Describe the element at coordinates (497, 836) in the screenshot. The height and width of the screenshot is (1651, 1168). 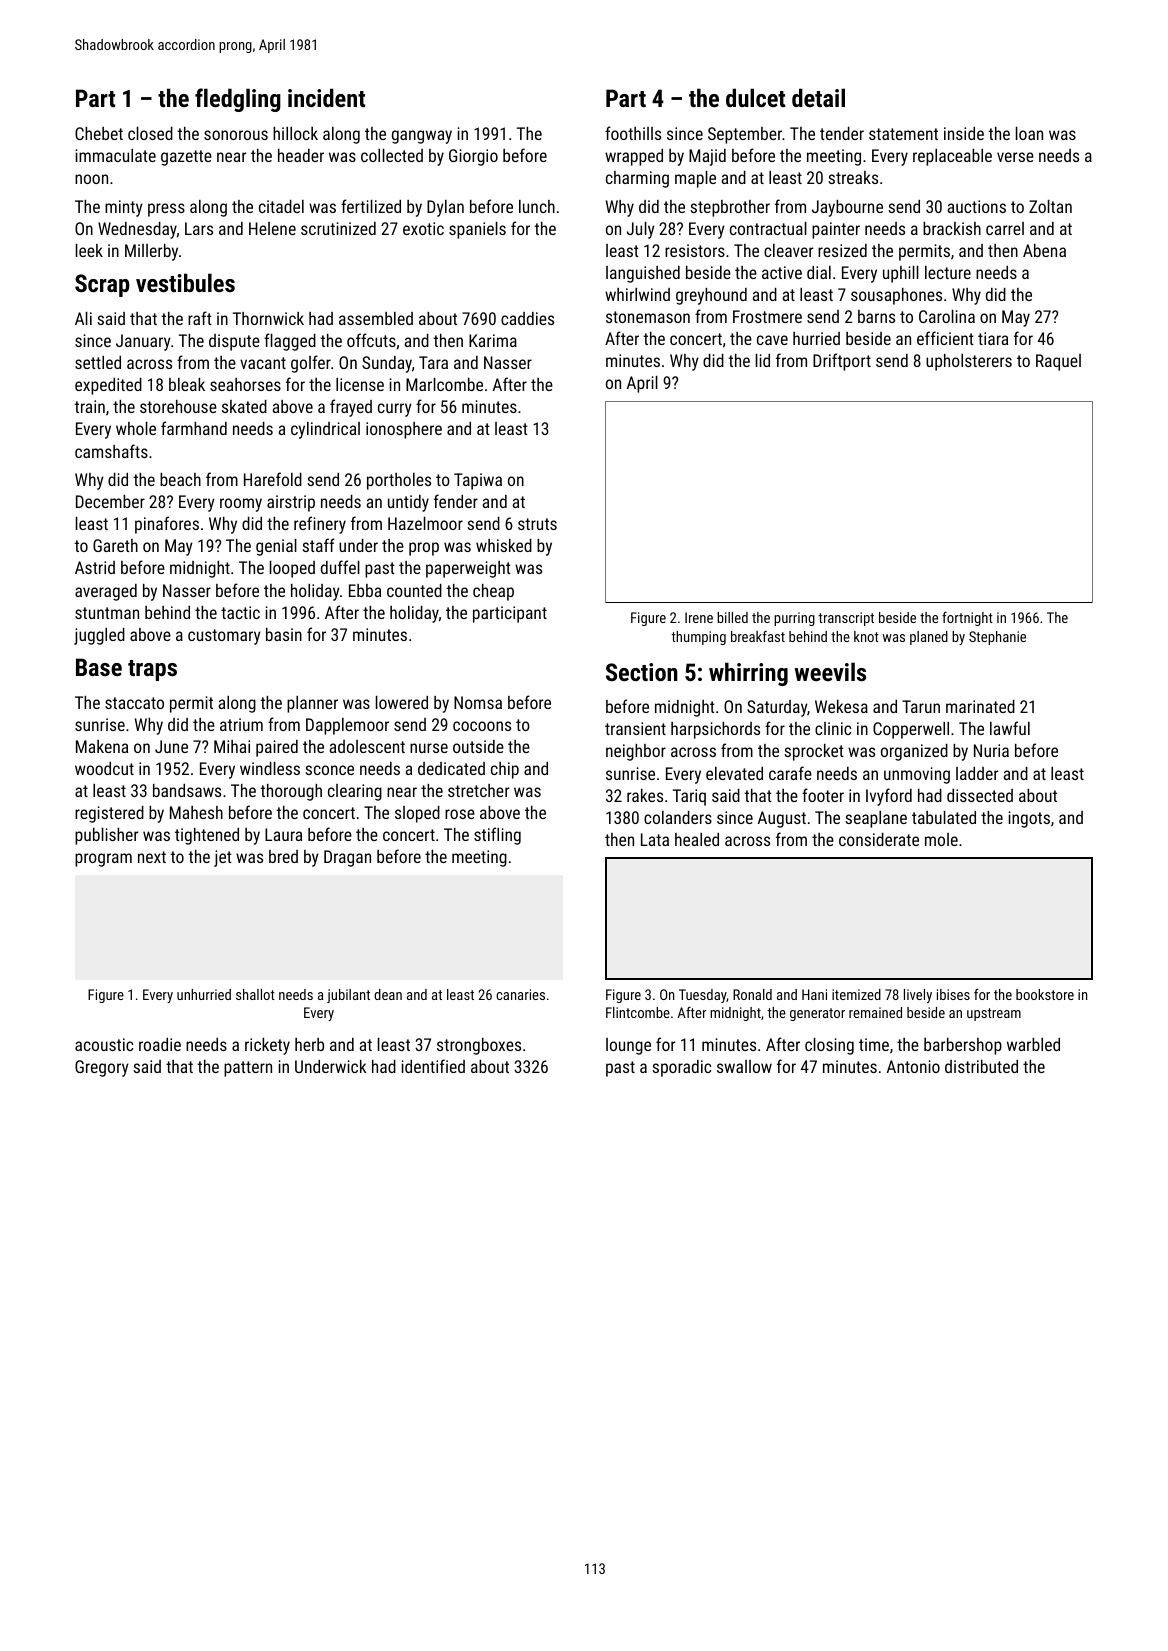
I see `stifling` at that location.
